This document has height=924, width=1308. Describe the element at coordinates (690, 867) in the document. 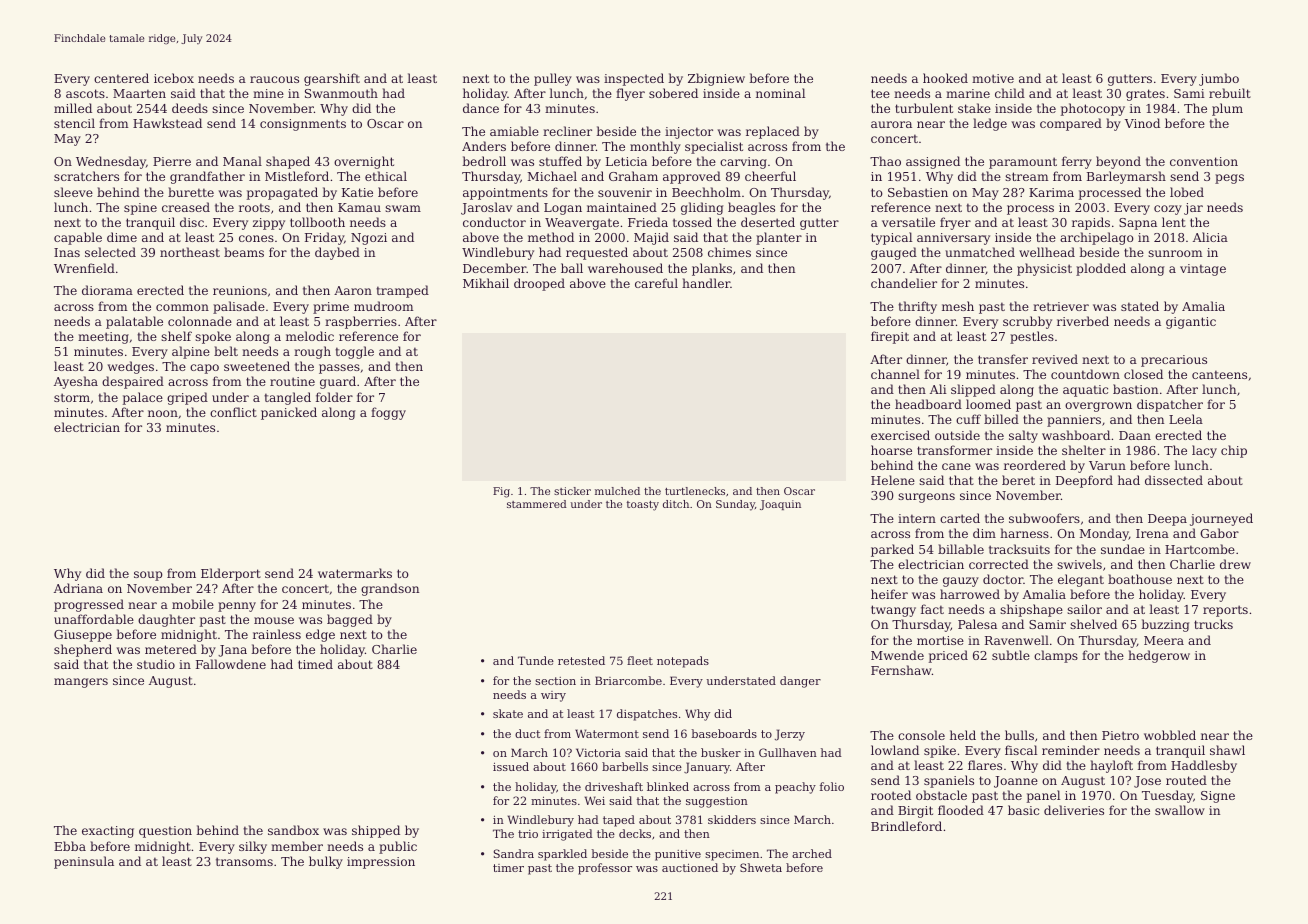

I see `auctioned` at that location.
